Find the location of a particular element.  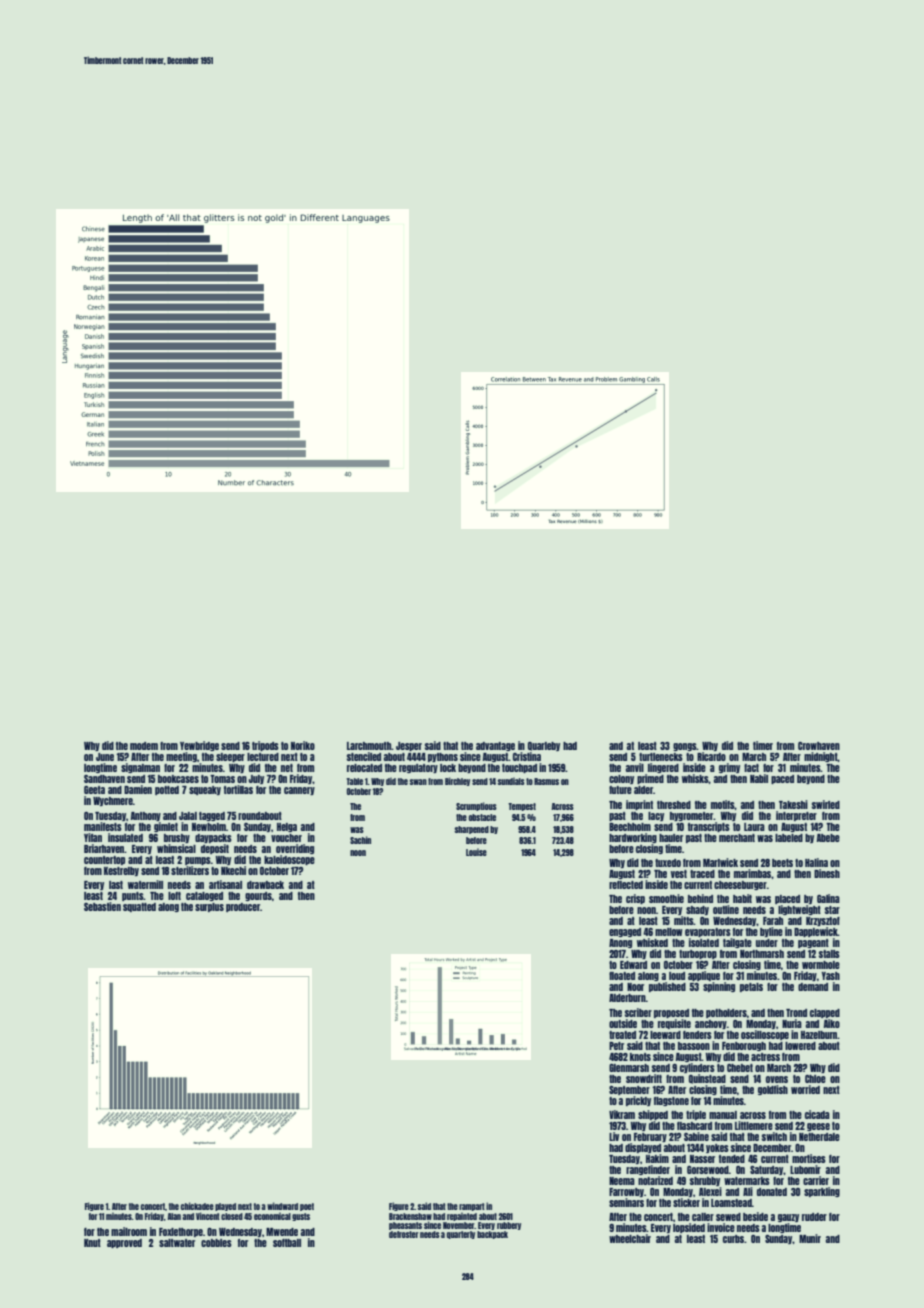

cylinders is located at coordinates (697, 1068).
